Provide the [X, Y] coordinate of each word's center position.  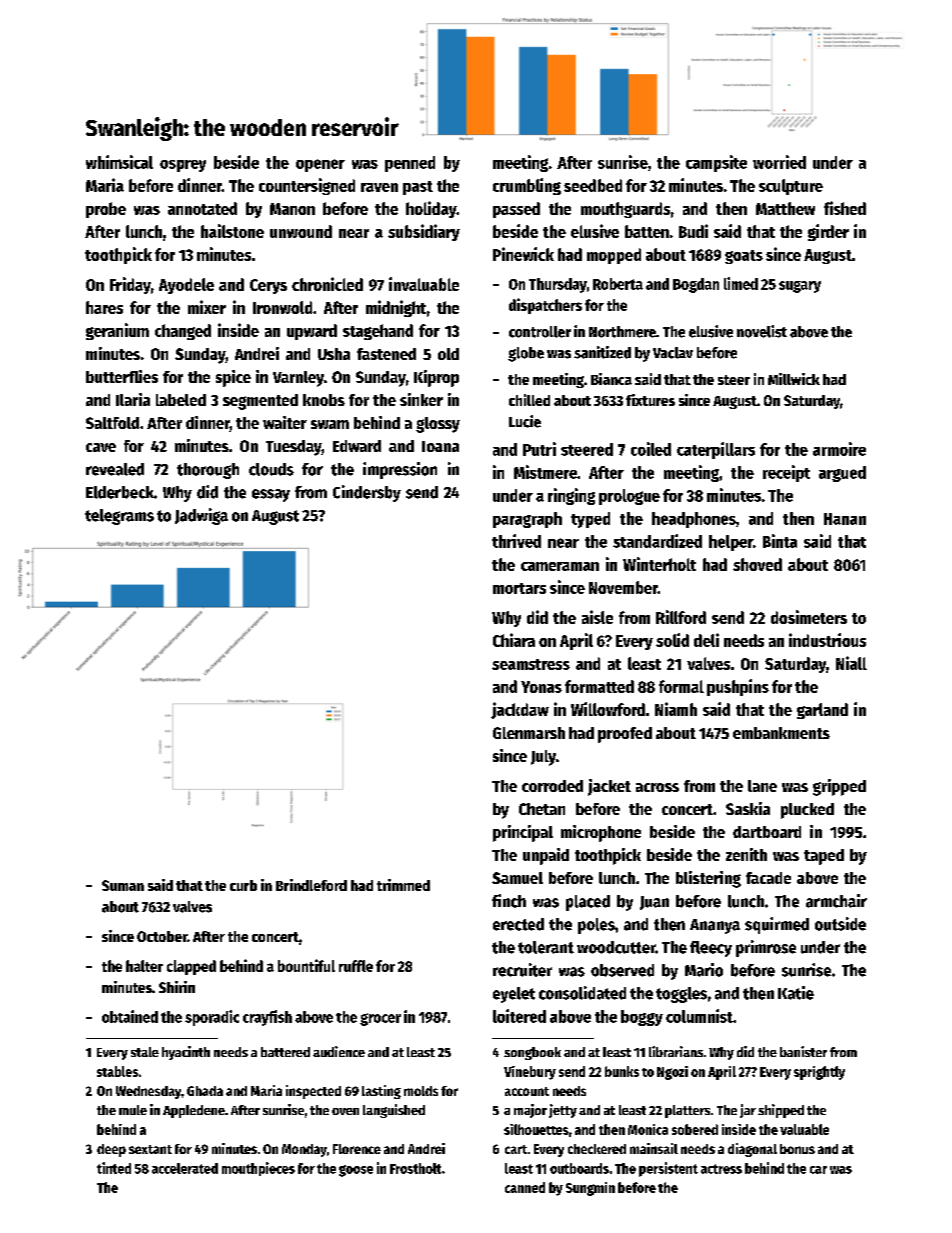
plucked [807, 811]
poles [596, 926]
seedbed [593, 185]
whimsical [119, 162]
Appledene [194, 1111]
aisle [597, 617]
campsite [716, 163]
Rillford [681, 617]
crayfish [267, 1018]
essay [271, 495]
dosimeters [809, 617]
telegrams [119, 517]
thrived [516, 541]
